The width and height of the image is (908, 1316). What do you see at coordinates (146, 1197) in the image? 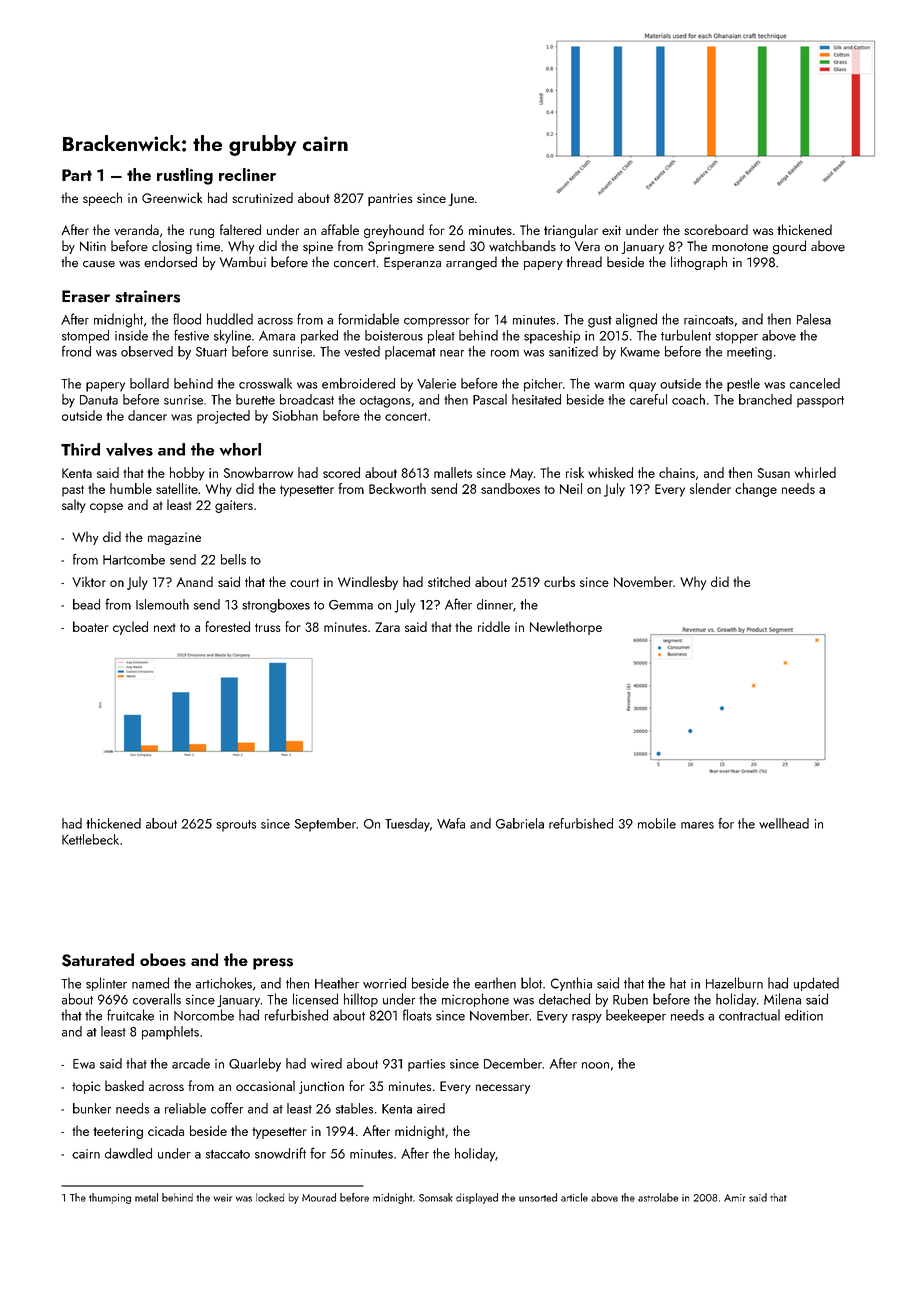
I see `metal` at bounding box center [146, 1197].
